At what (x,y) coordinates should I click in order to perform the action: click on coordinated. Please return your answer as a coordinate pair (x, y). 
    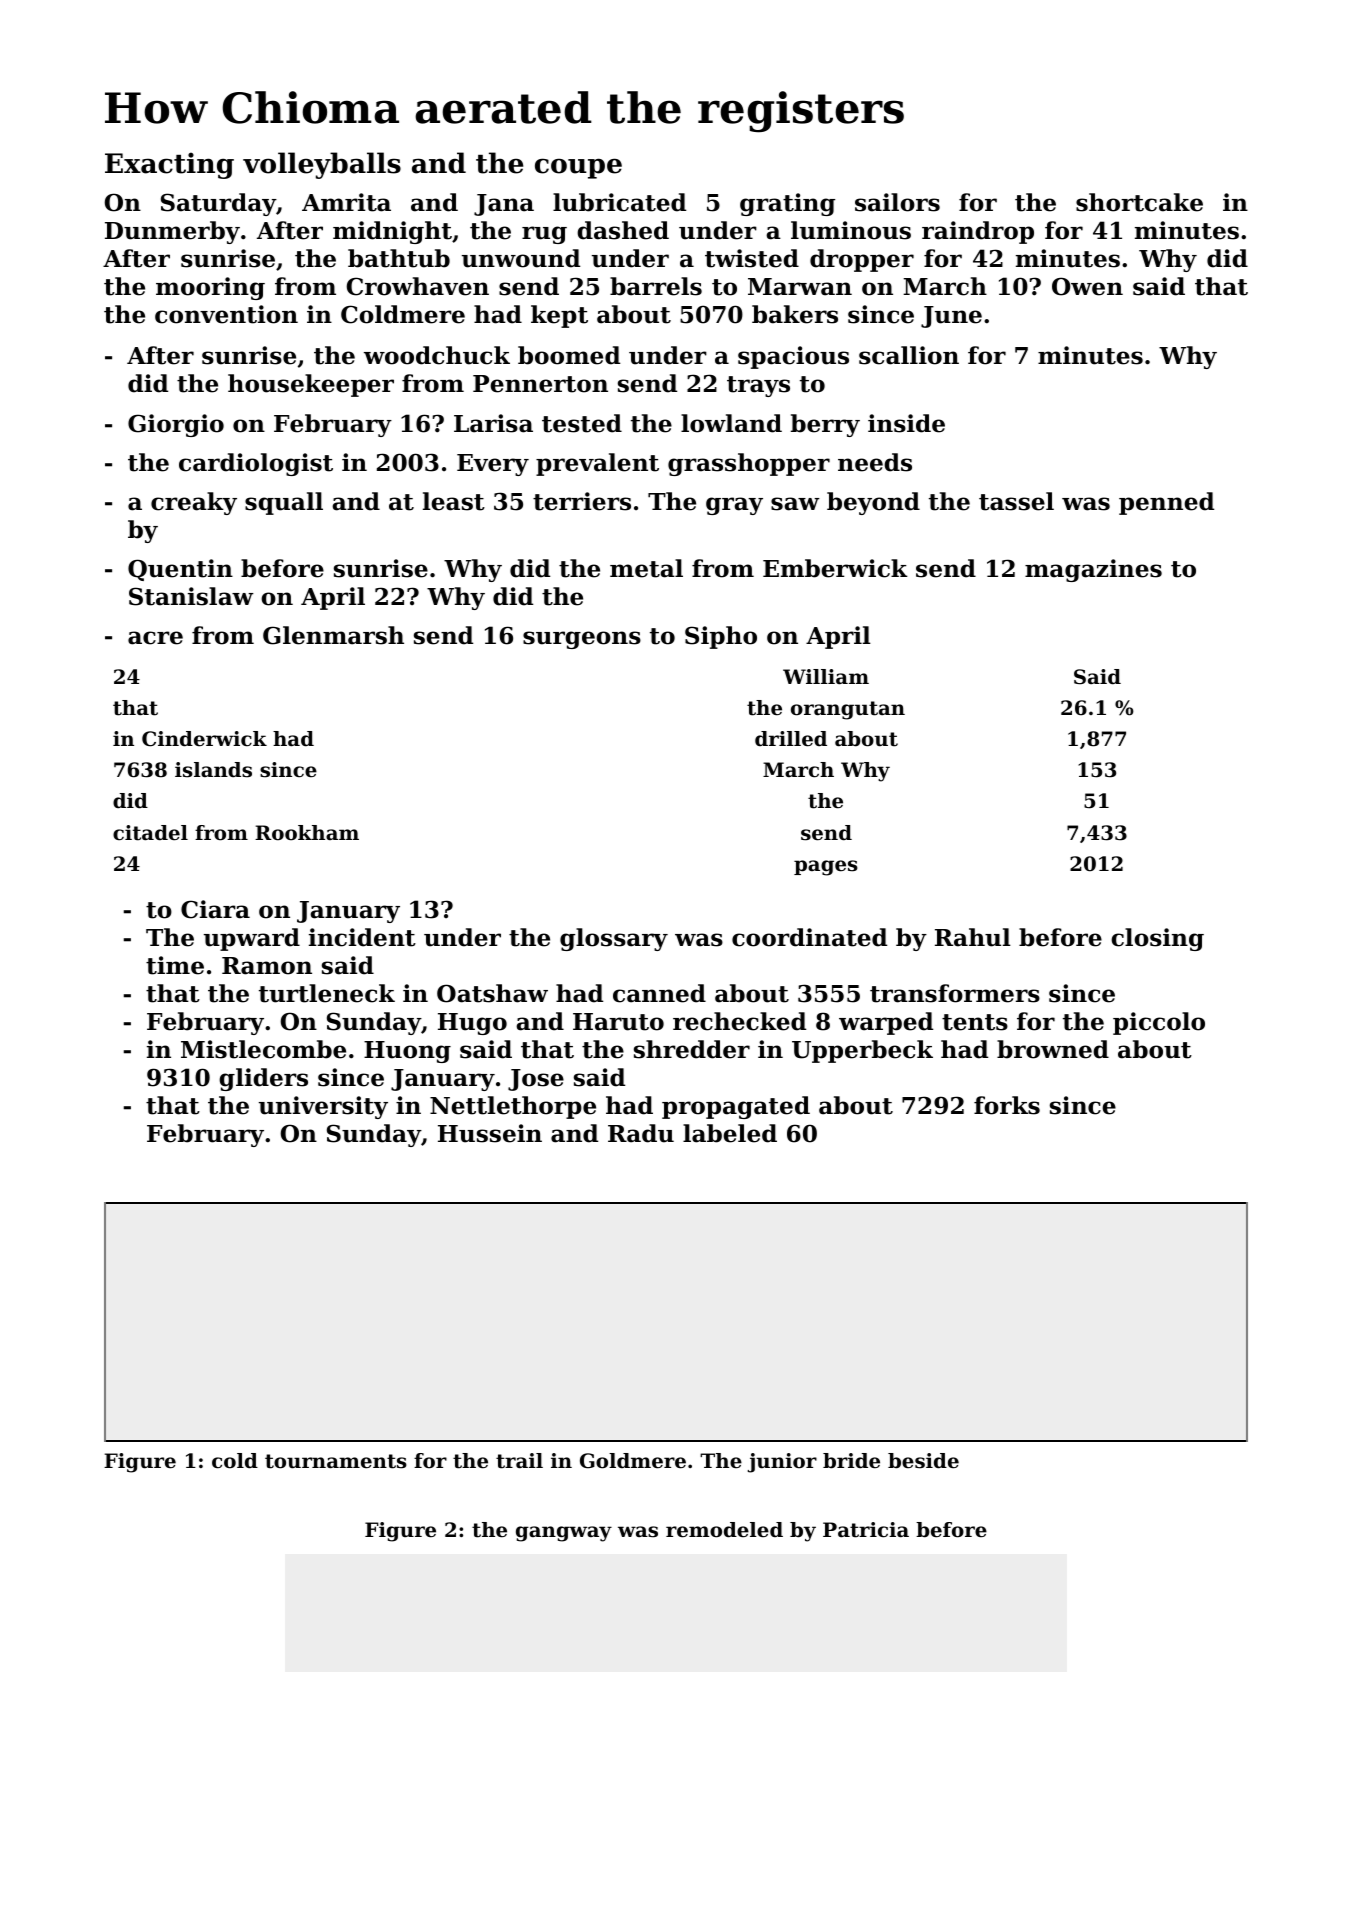
    Looking at the image, I should click on (809, 937).
